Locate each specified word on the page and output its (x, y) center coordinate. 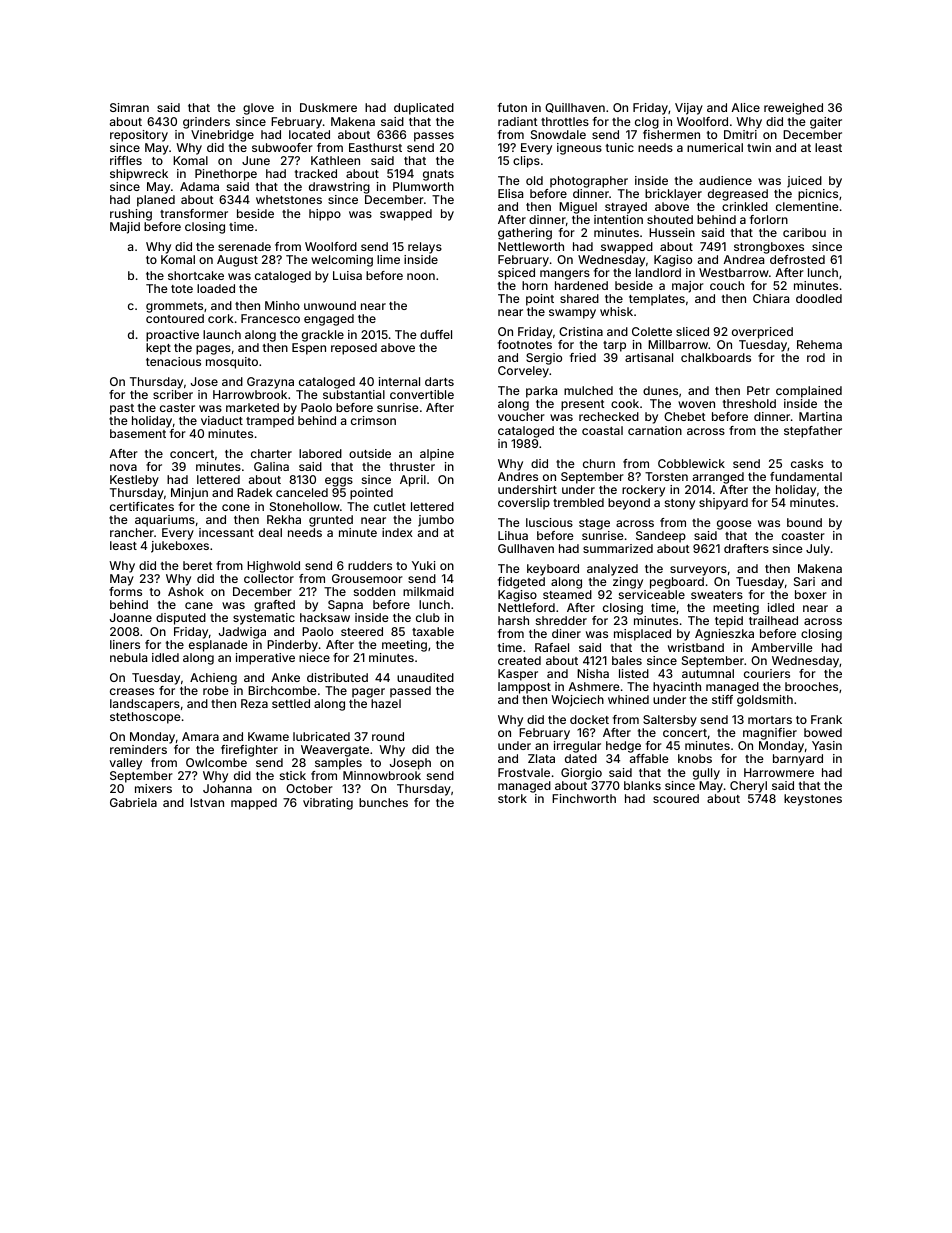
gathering (525, 234)
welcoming (342, 261)
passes (434, 137)
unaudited (425, 677)
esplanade (218, 646)
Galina (271, 466)
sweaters (717, 595)
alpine (437, 455)
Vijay (689, 109)
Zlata (541, 758)
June (256, 160)
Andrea (743, 259)
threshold (749, 403)
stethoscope (145, 718)
